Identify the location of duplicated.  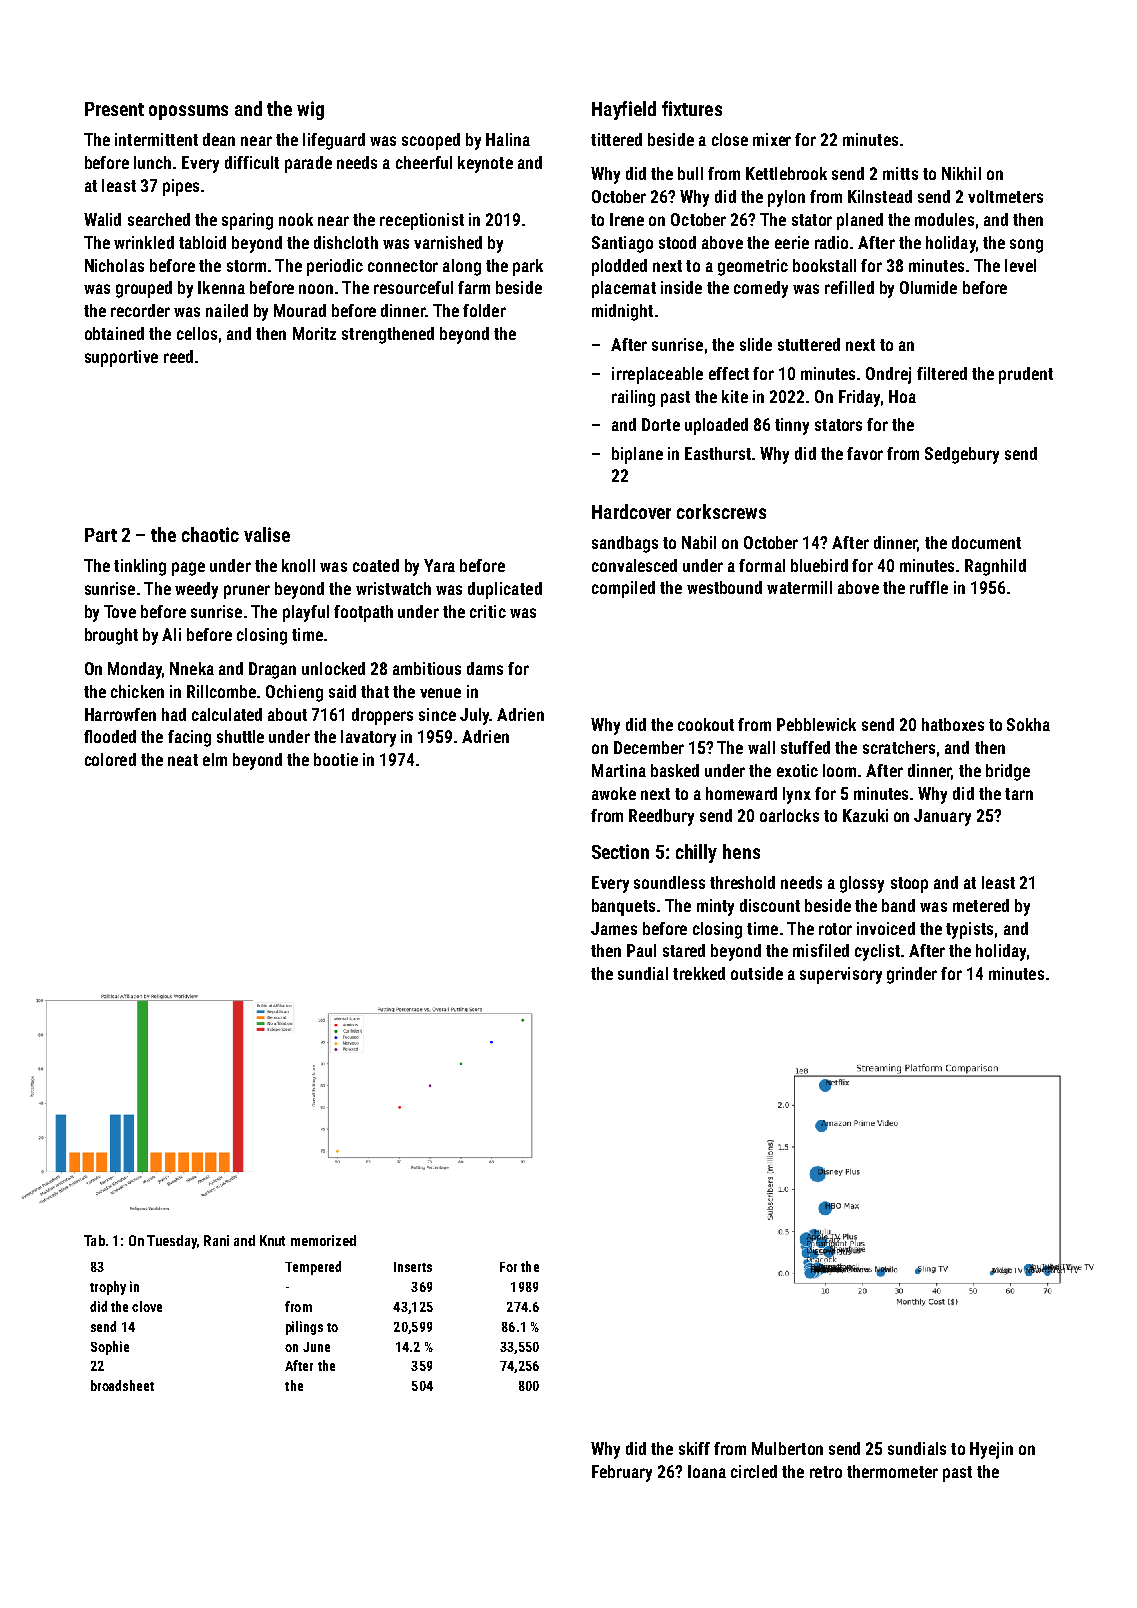
(505, 590).
